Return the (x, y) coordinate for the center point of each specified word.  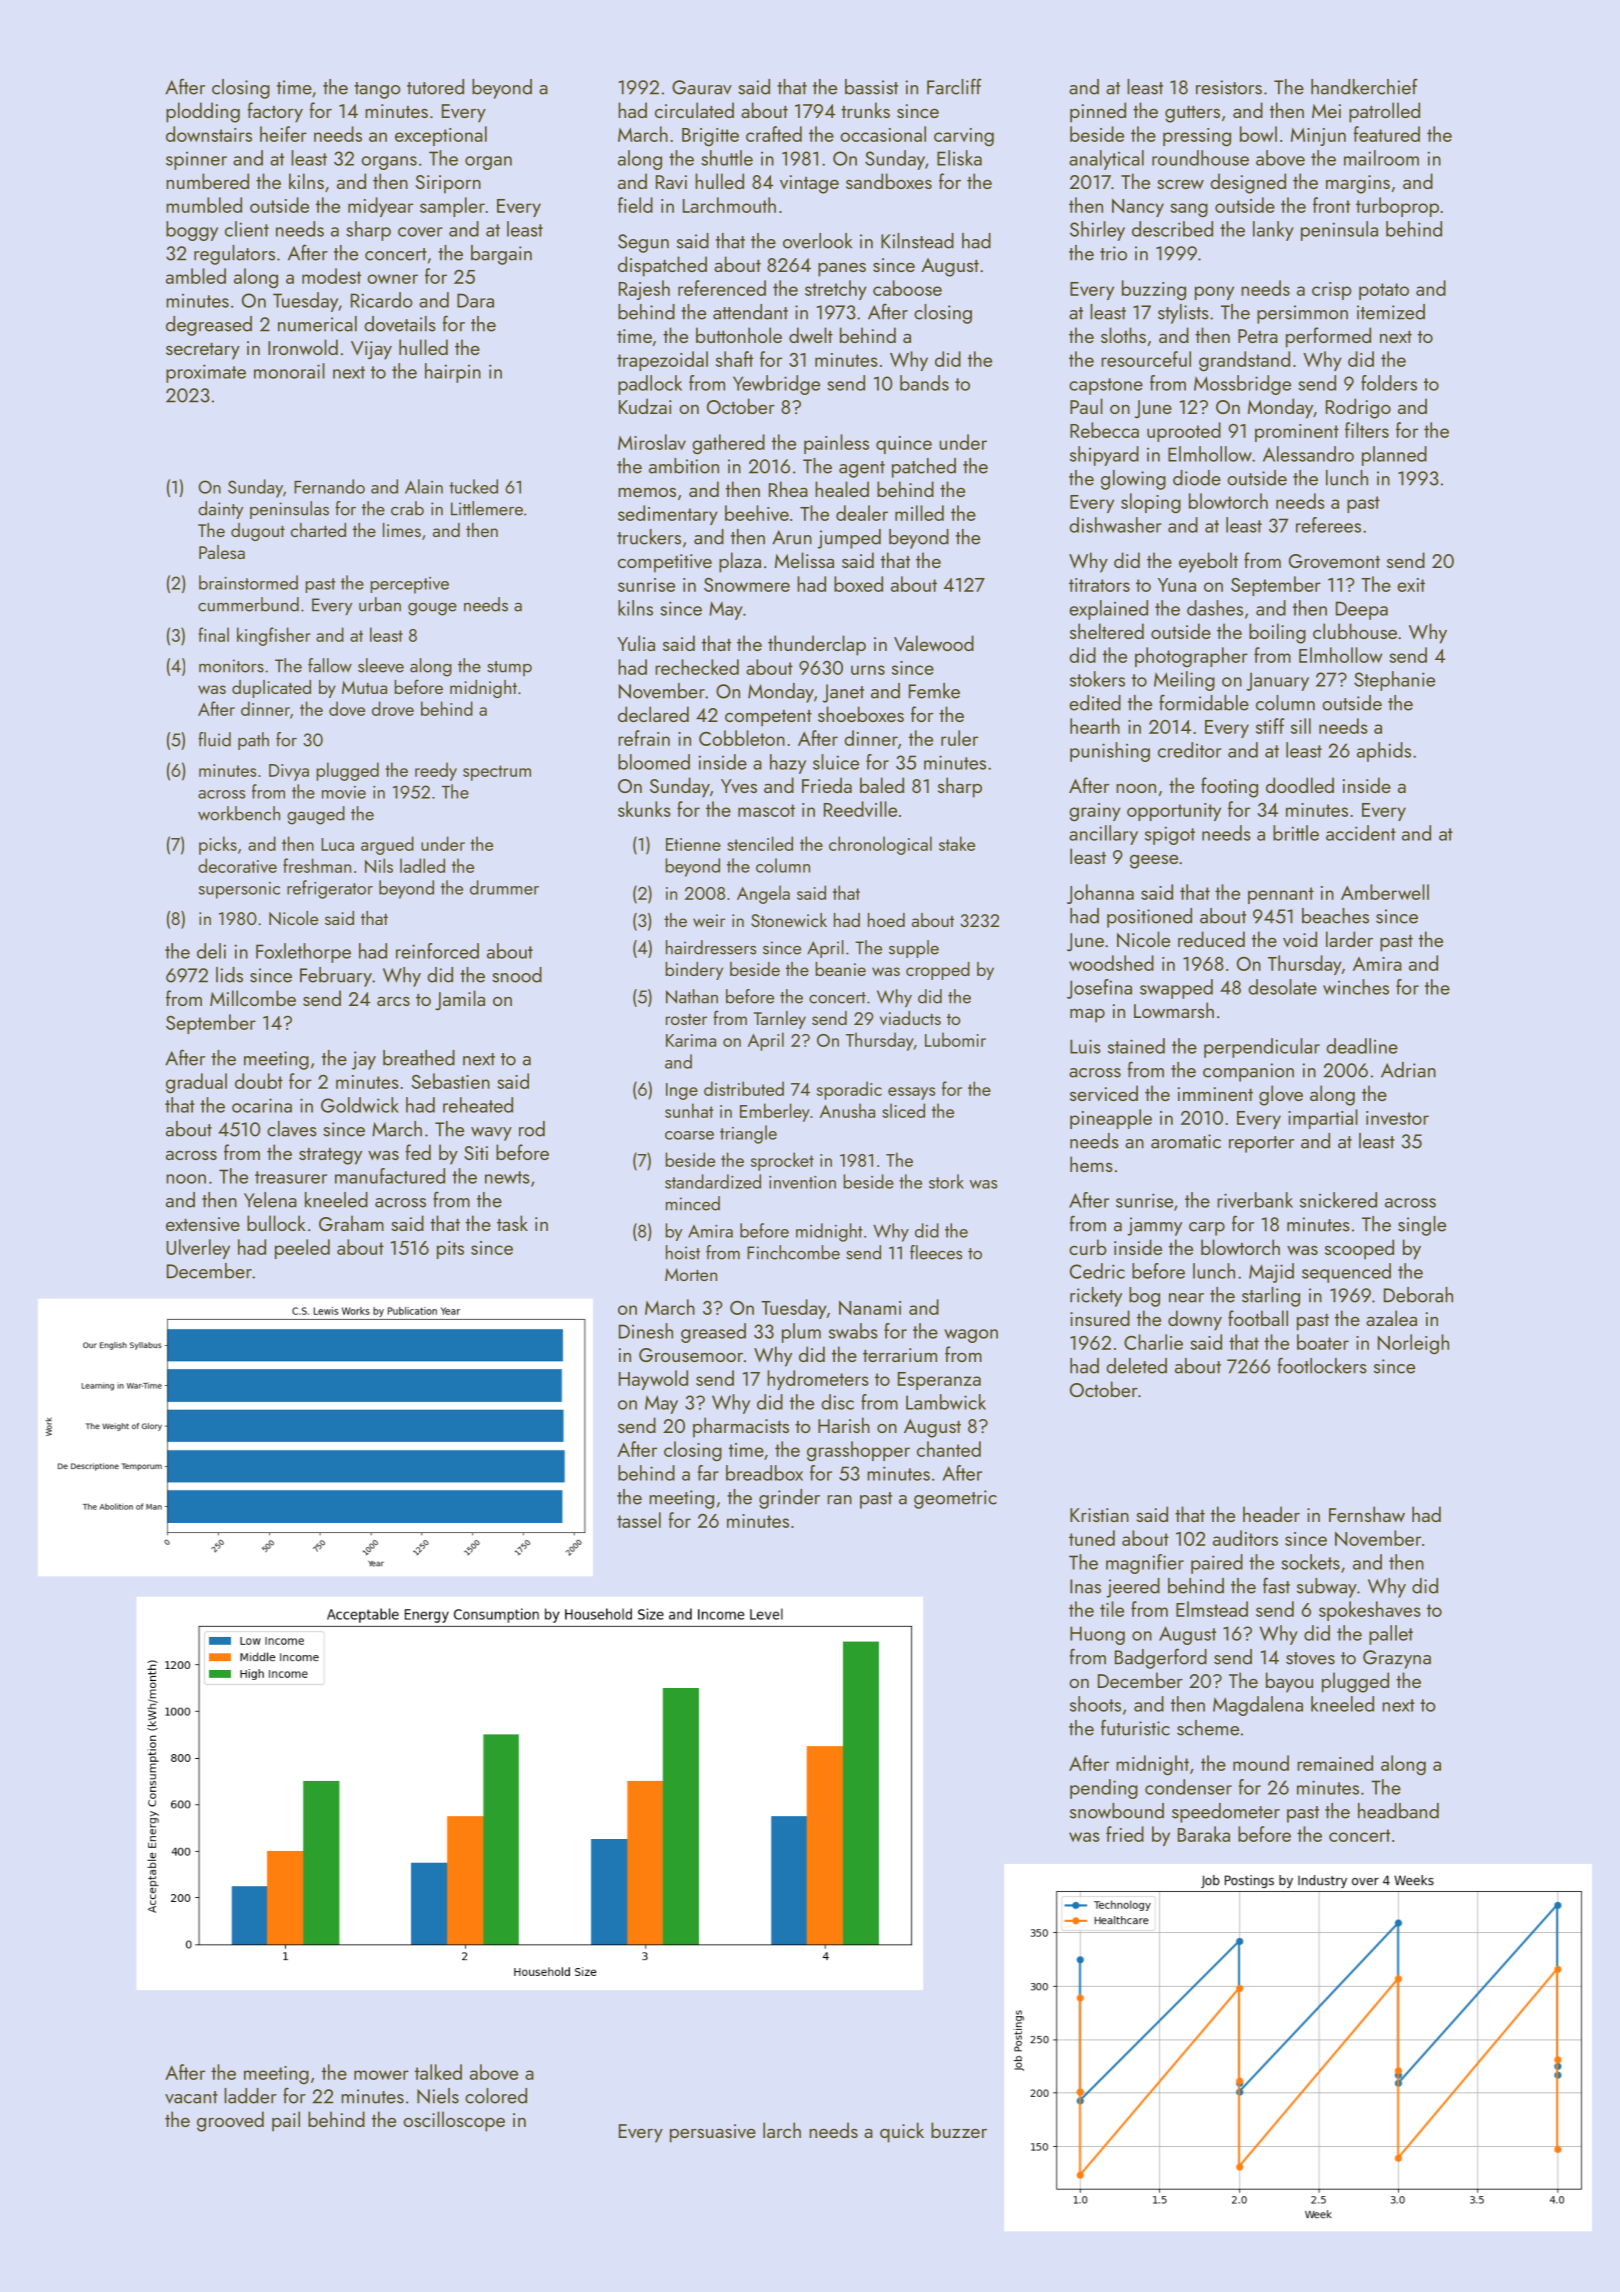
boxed (858, 584)
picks (218, 845)
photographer (1191, 657)
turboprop (1397, 207)
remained (1335, 1763)
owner (392, 279)
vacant (191, 2097)
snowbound (1117, 1811)
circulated (694, 110)
